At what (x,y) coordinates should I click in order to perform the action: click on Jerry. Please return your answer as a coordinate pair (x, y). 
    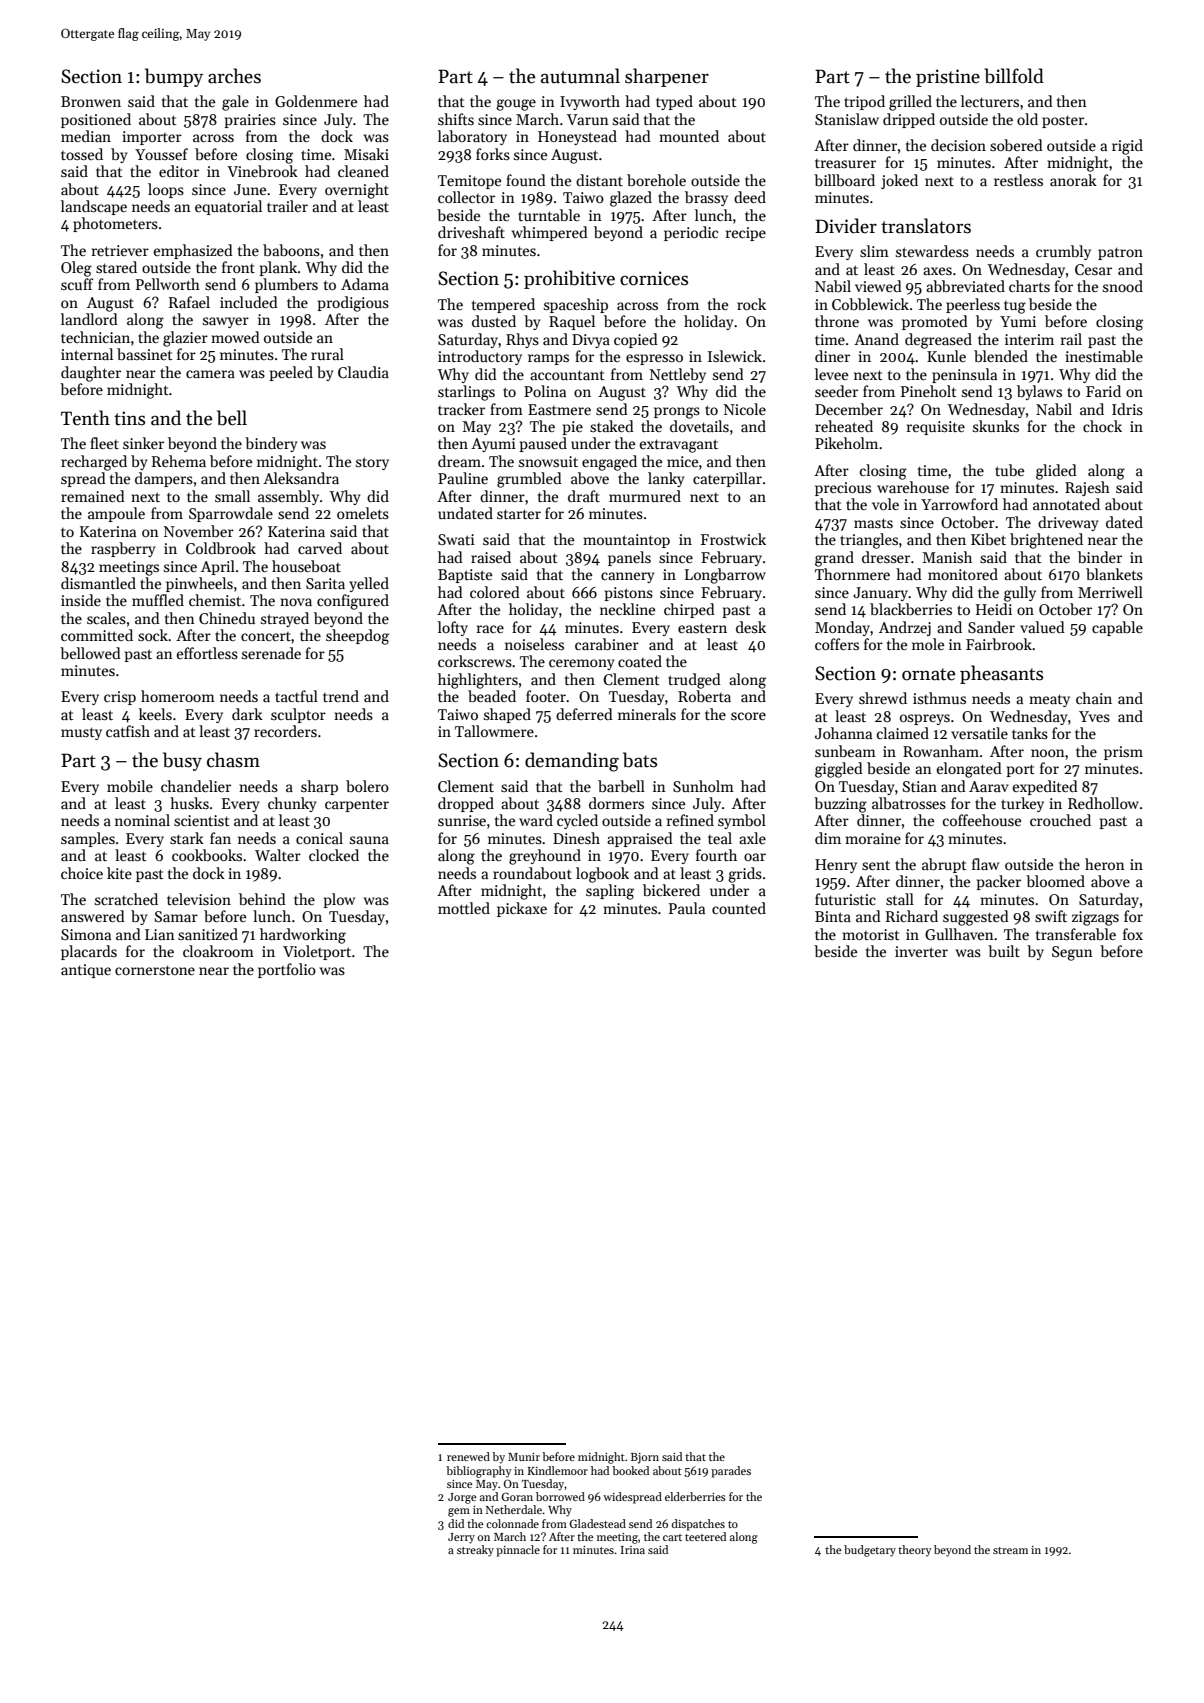
    Looking at the image, I should click on (461, 1538).
